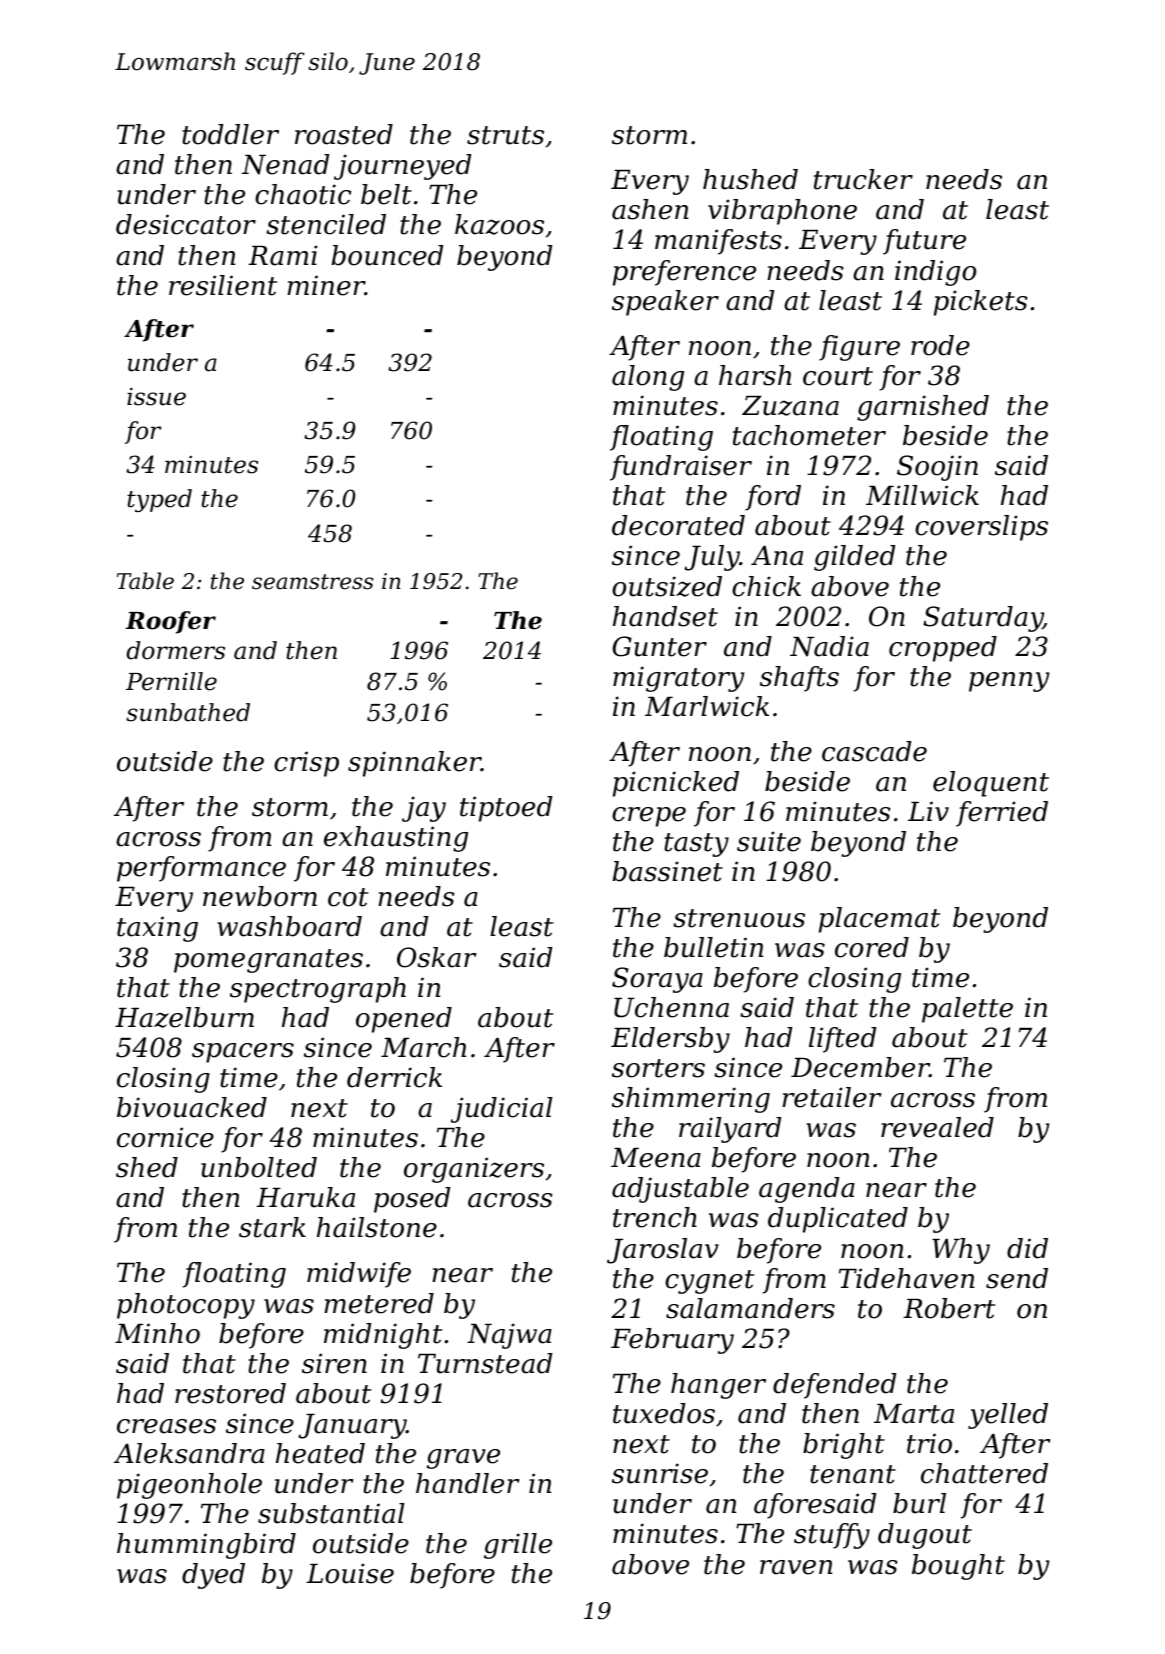 The image size is (1165, 1654). I want to click on hailstone, so click(377, 1227).
